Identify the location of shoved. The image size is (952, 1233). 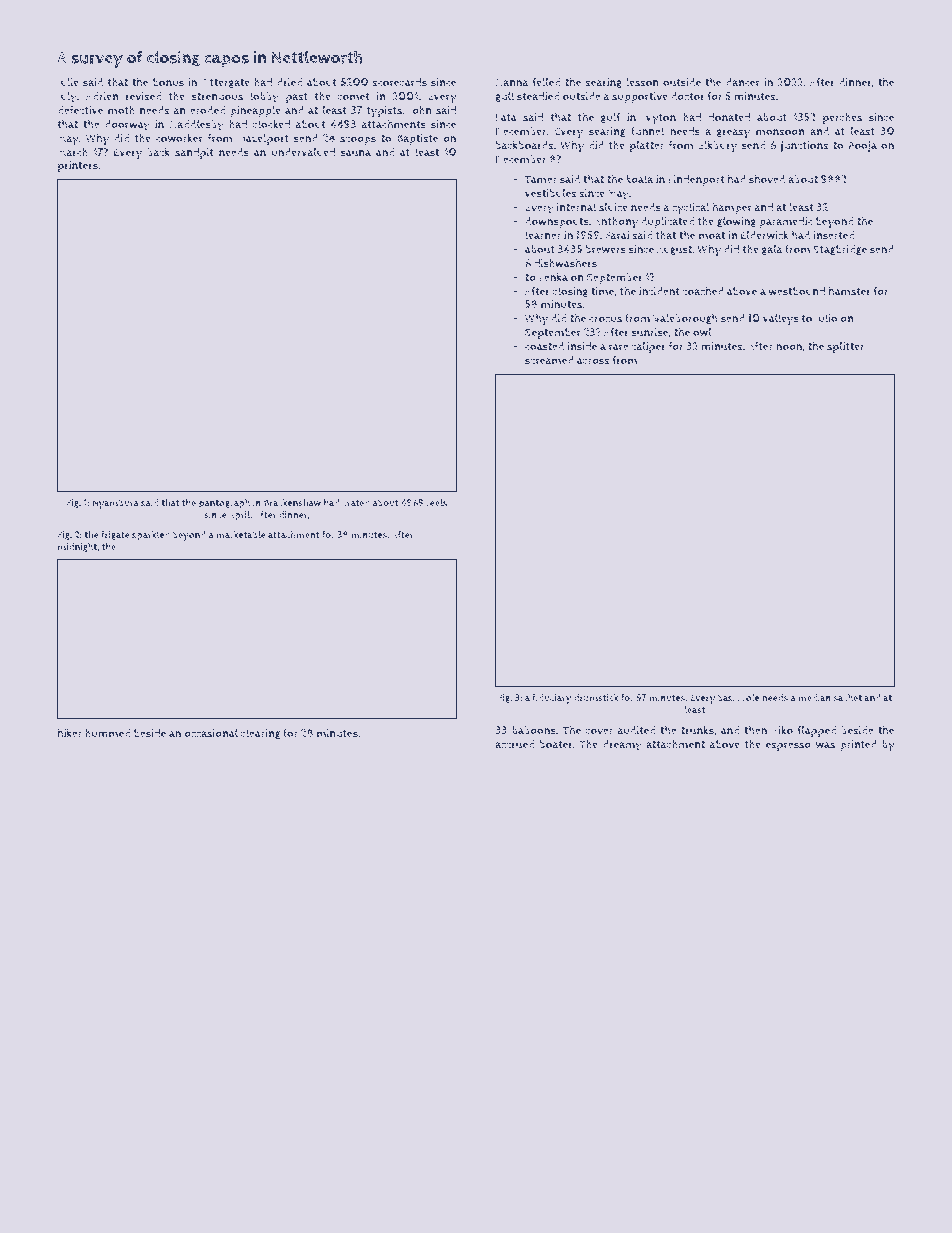
(767, 179).
